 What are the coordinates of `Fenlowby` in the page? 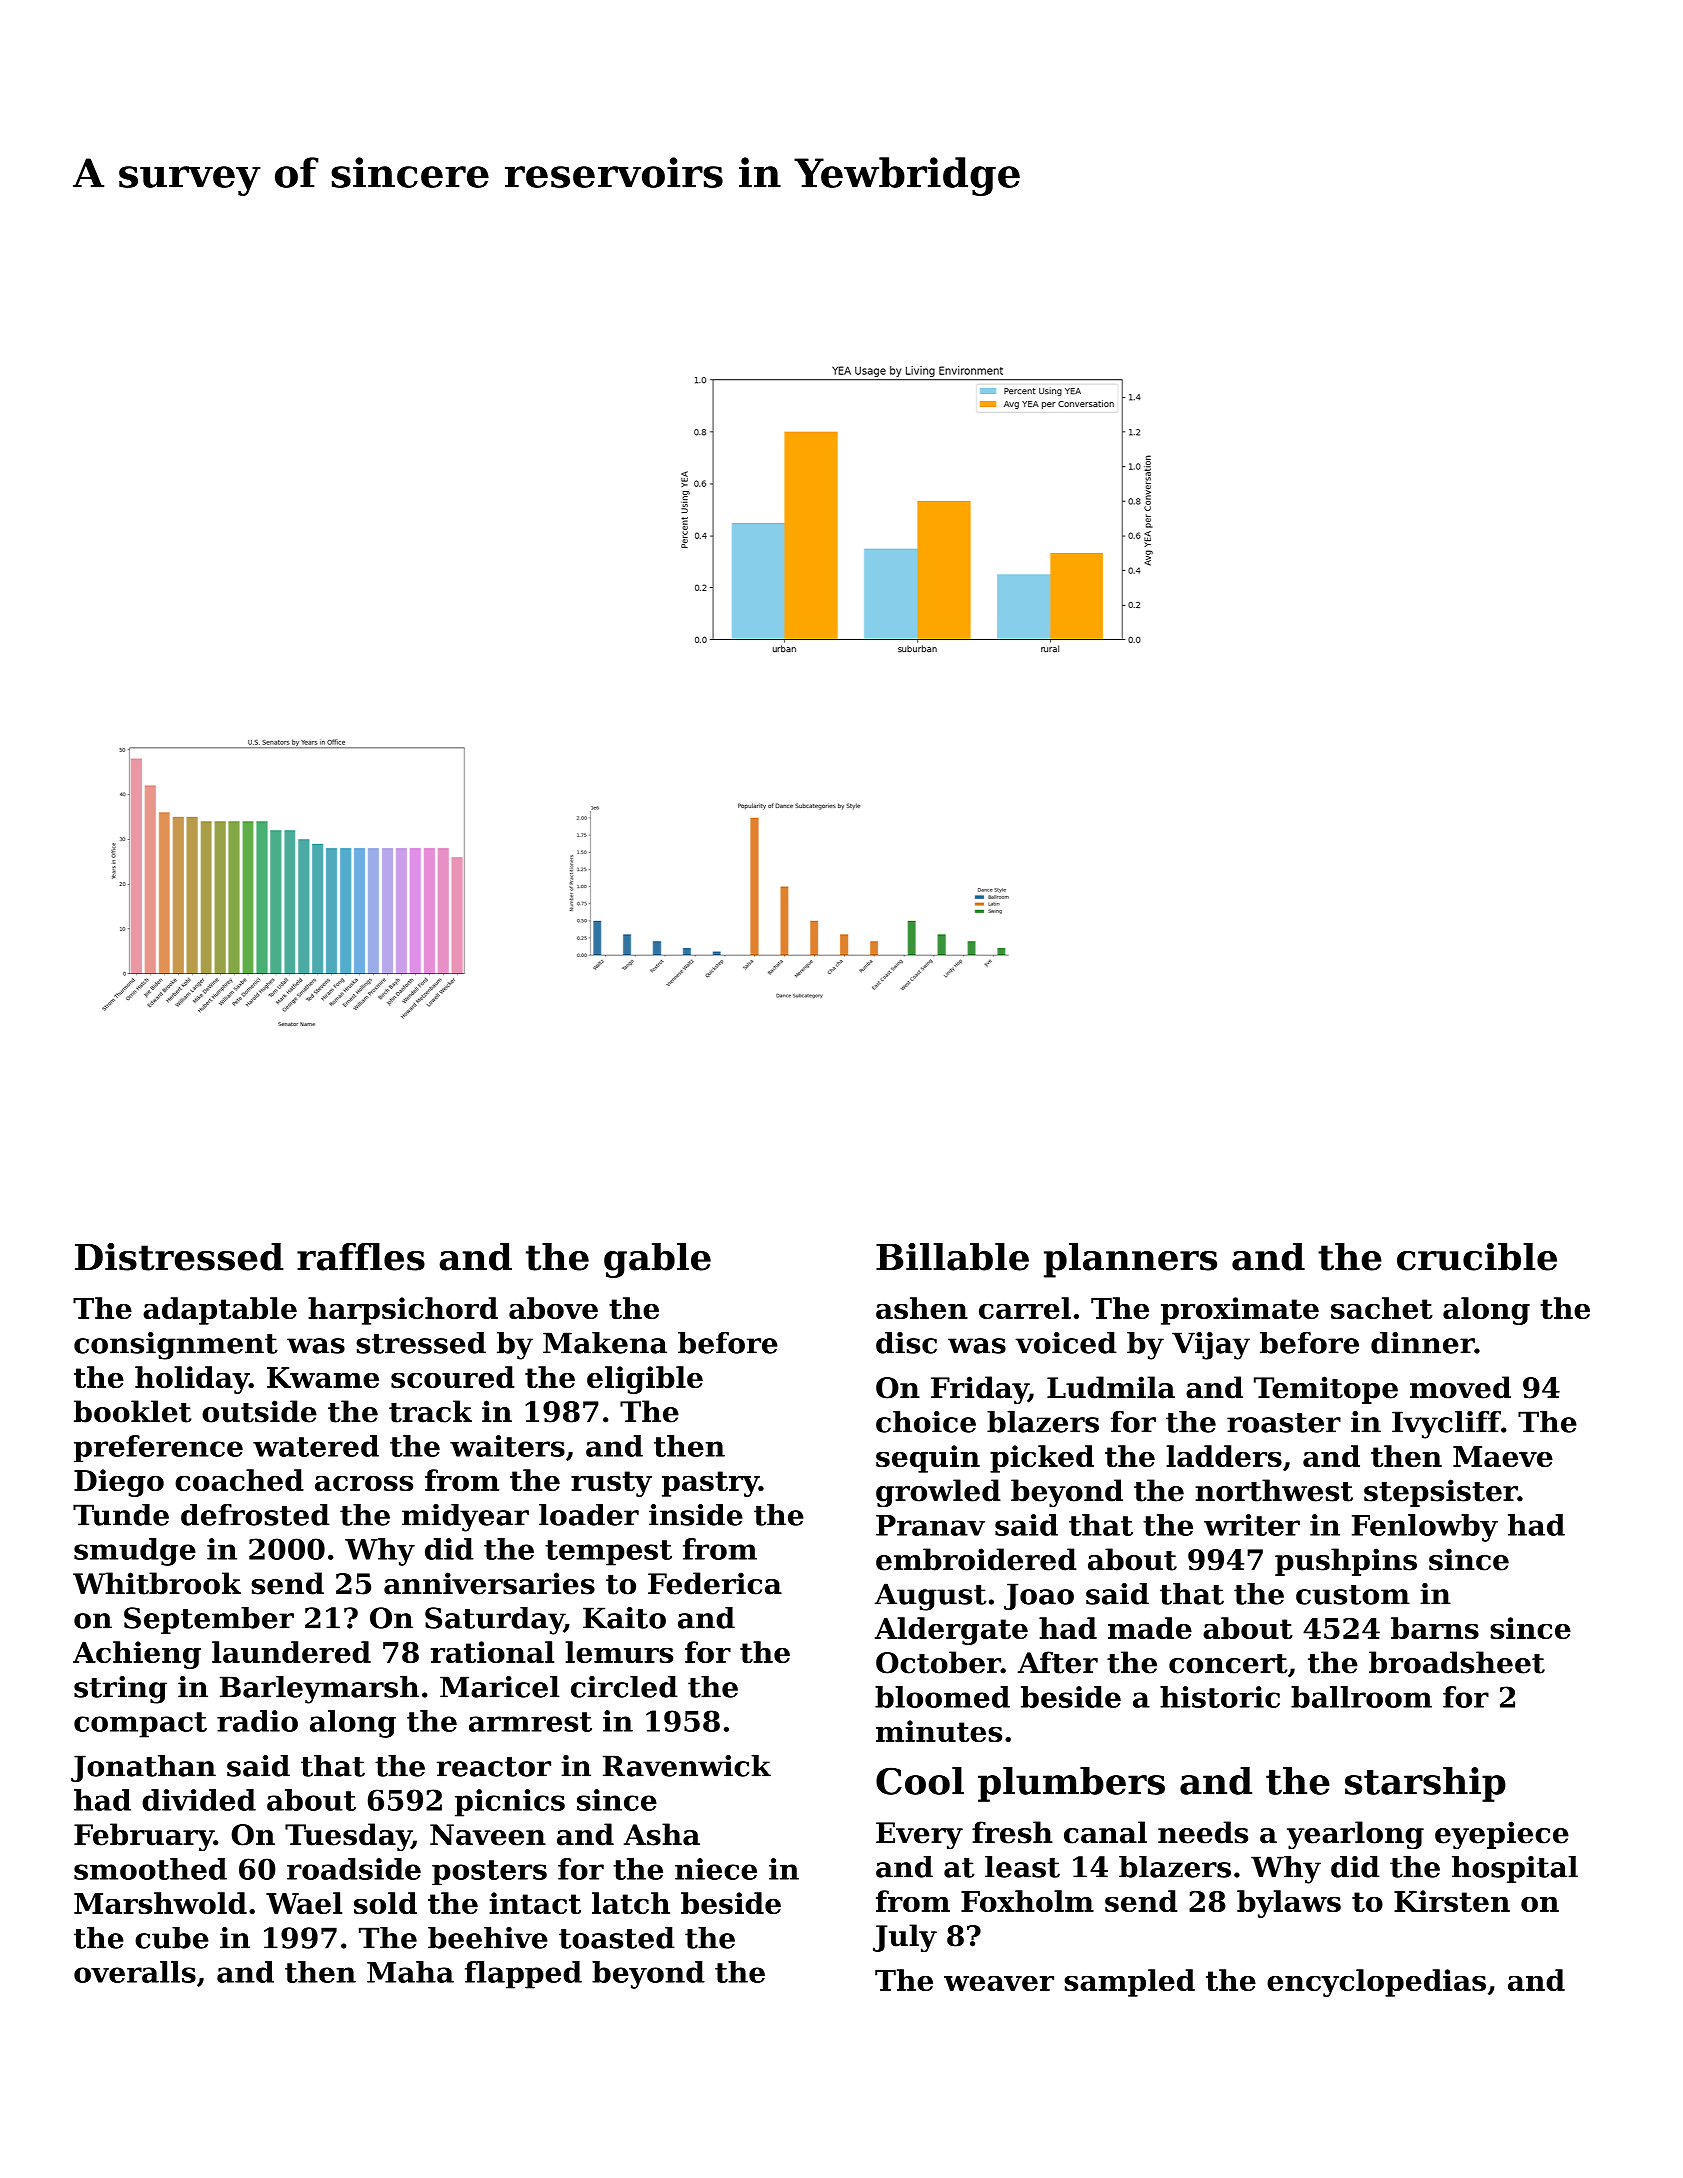 It's located at (1425, 1528).
